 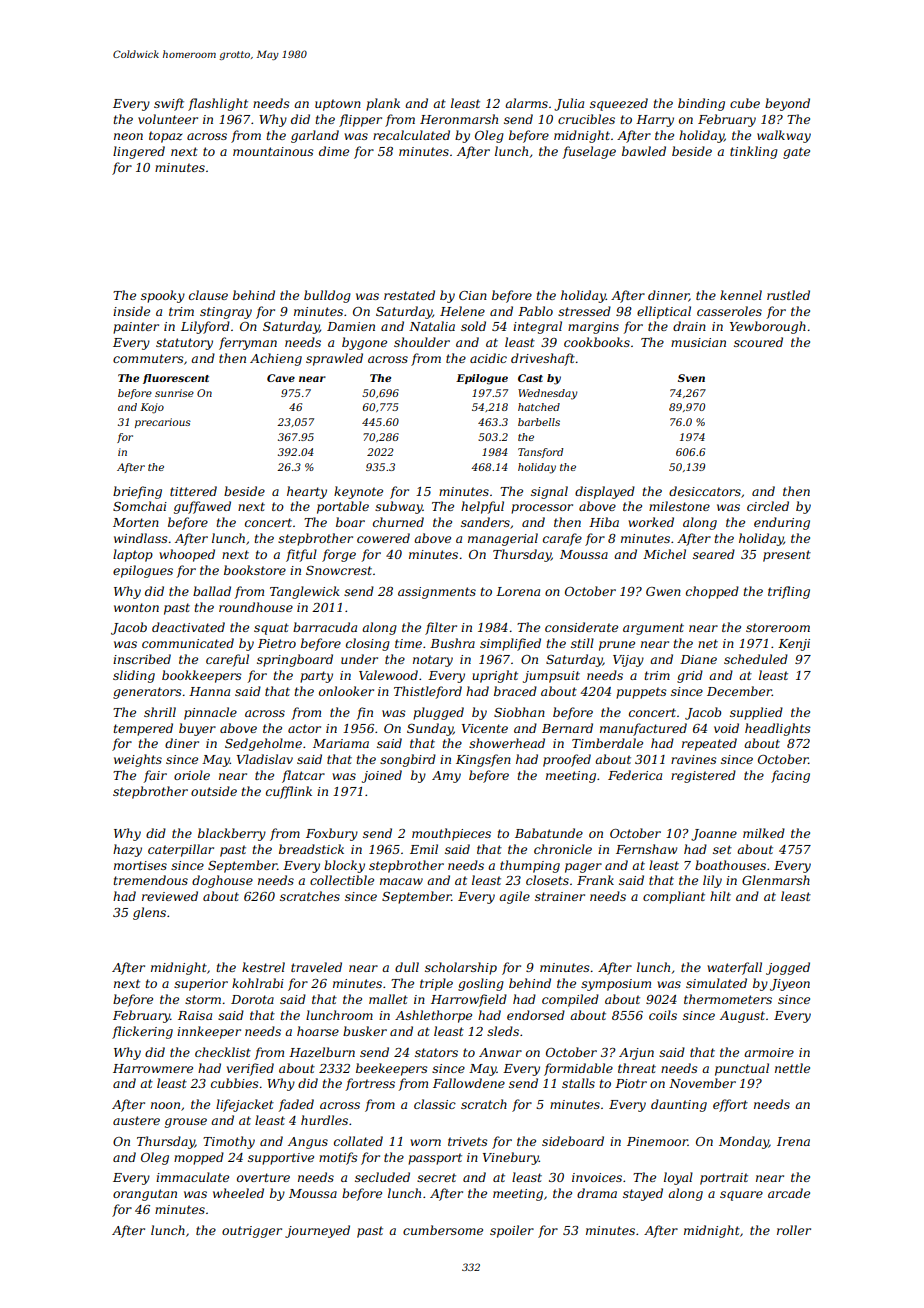 What do you see at coordinates (409, 295) in the screenshot?
I see `restated` at bounding box center [409, 295].
